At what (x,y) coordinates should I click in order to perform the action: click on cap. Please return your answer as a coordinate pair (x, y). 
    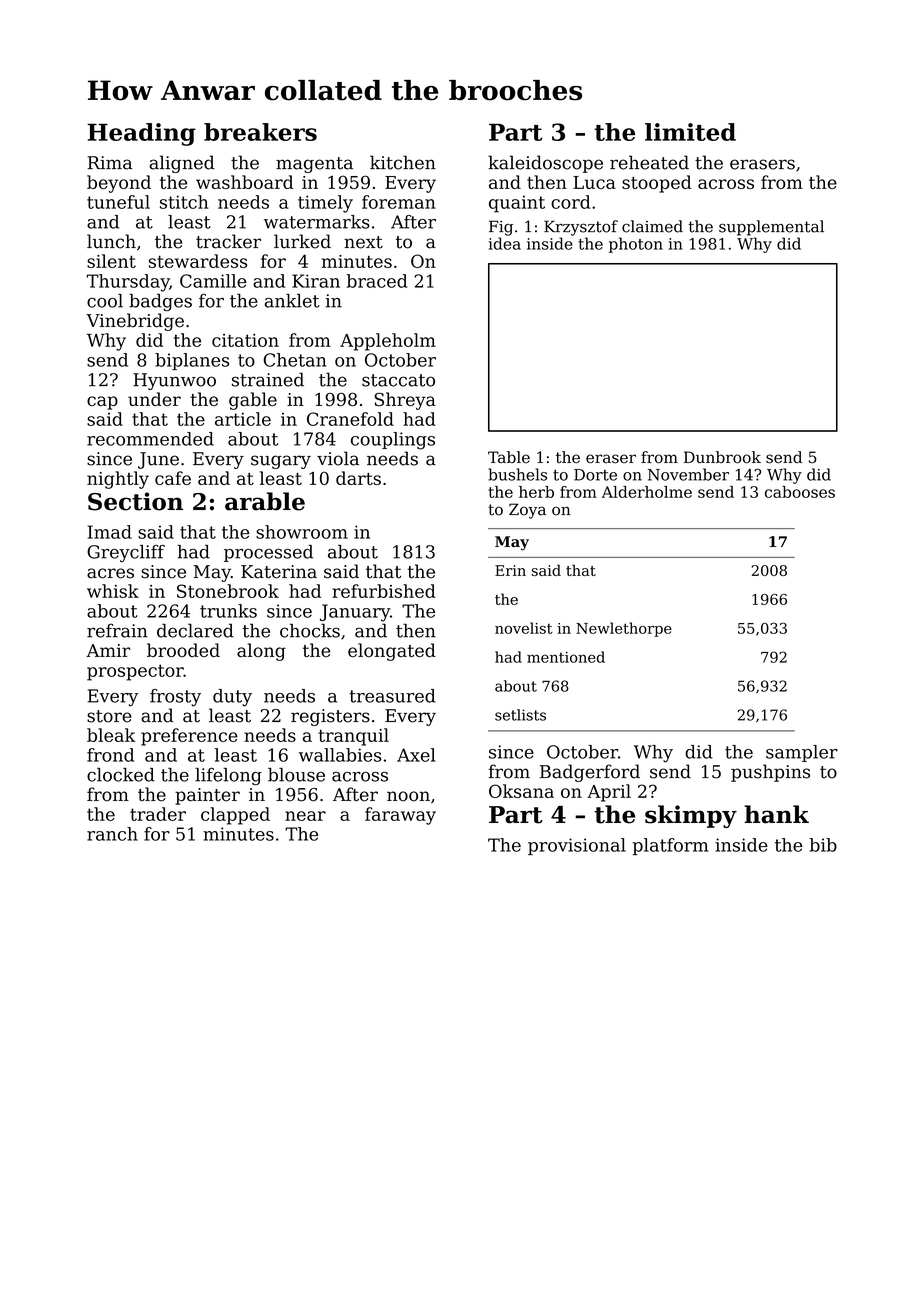
    Looking at the image, I should click on (102, 403).
